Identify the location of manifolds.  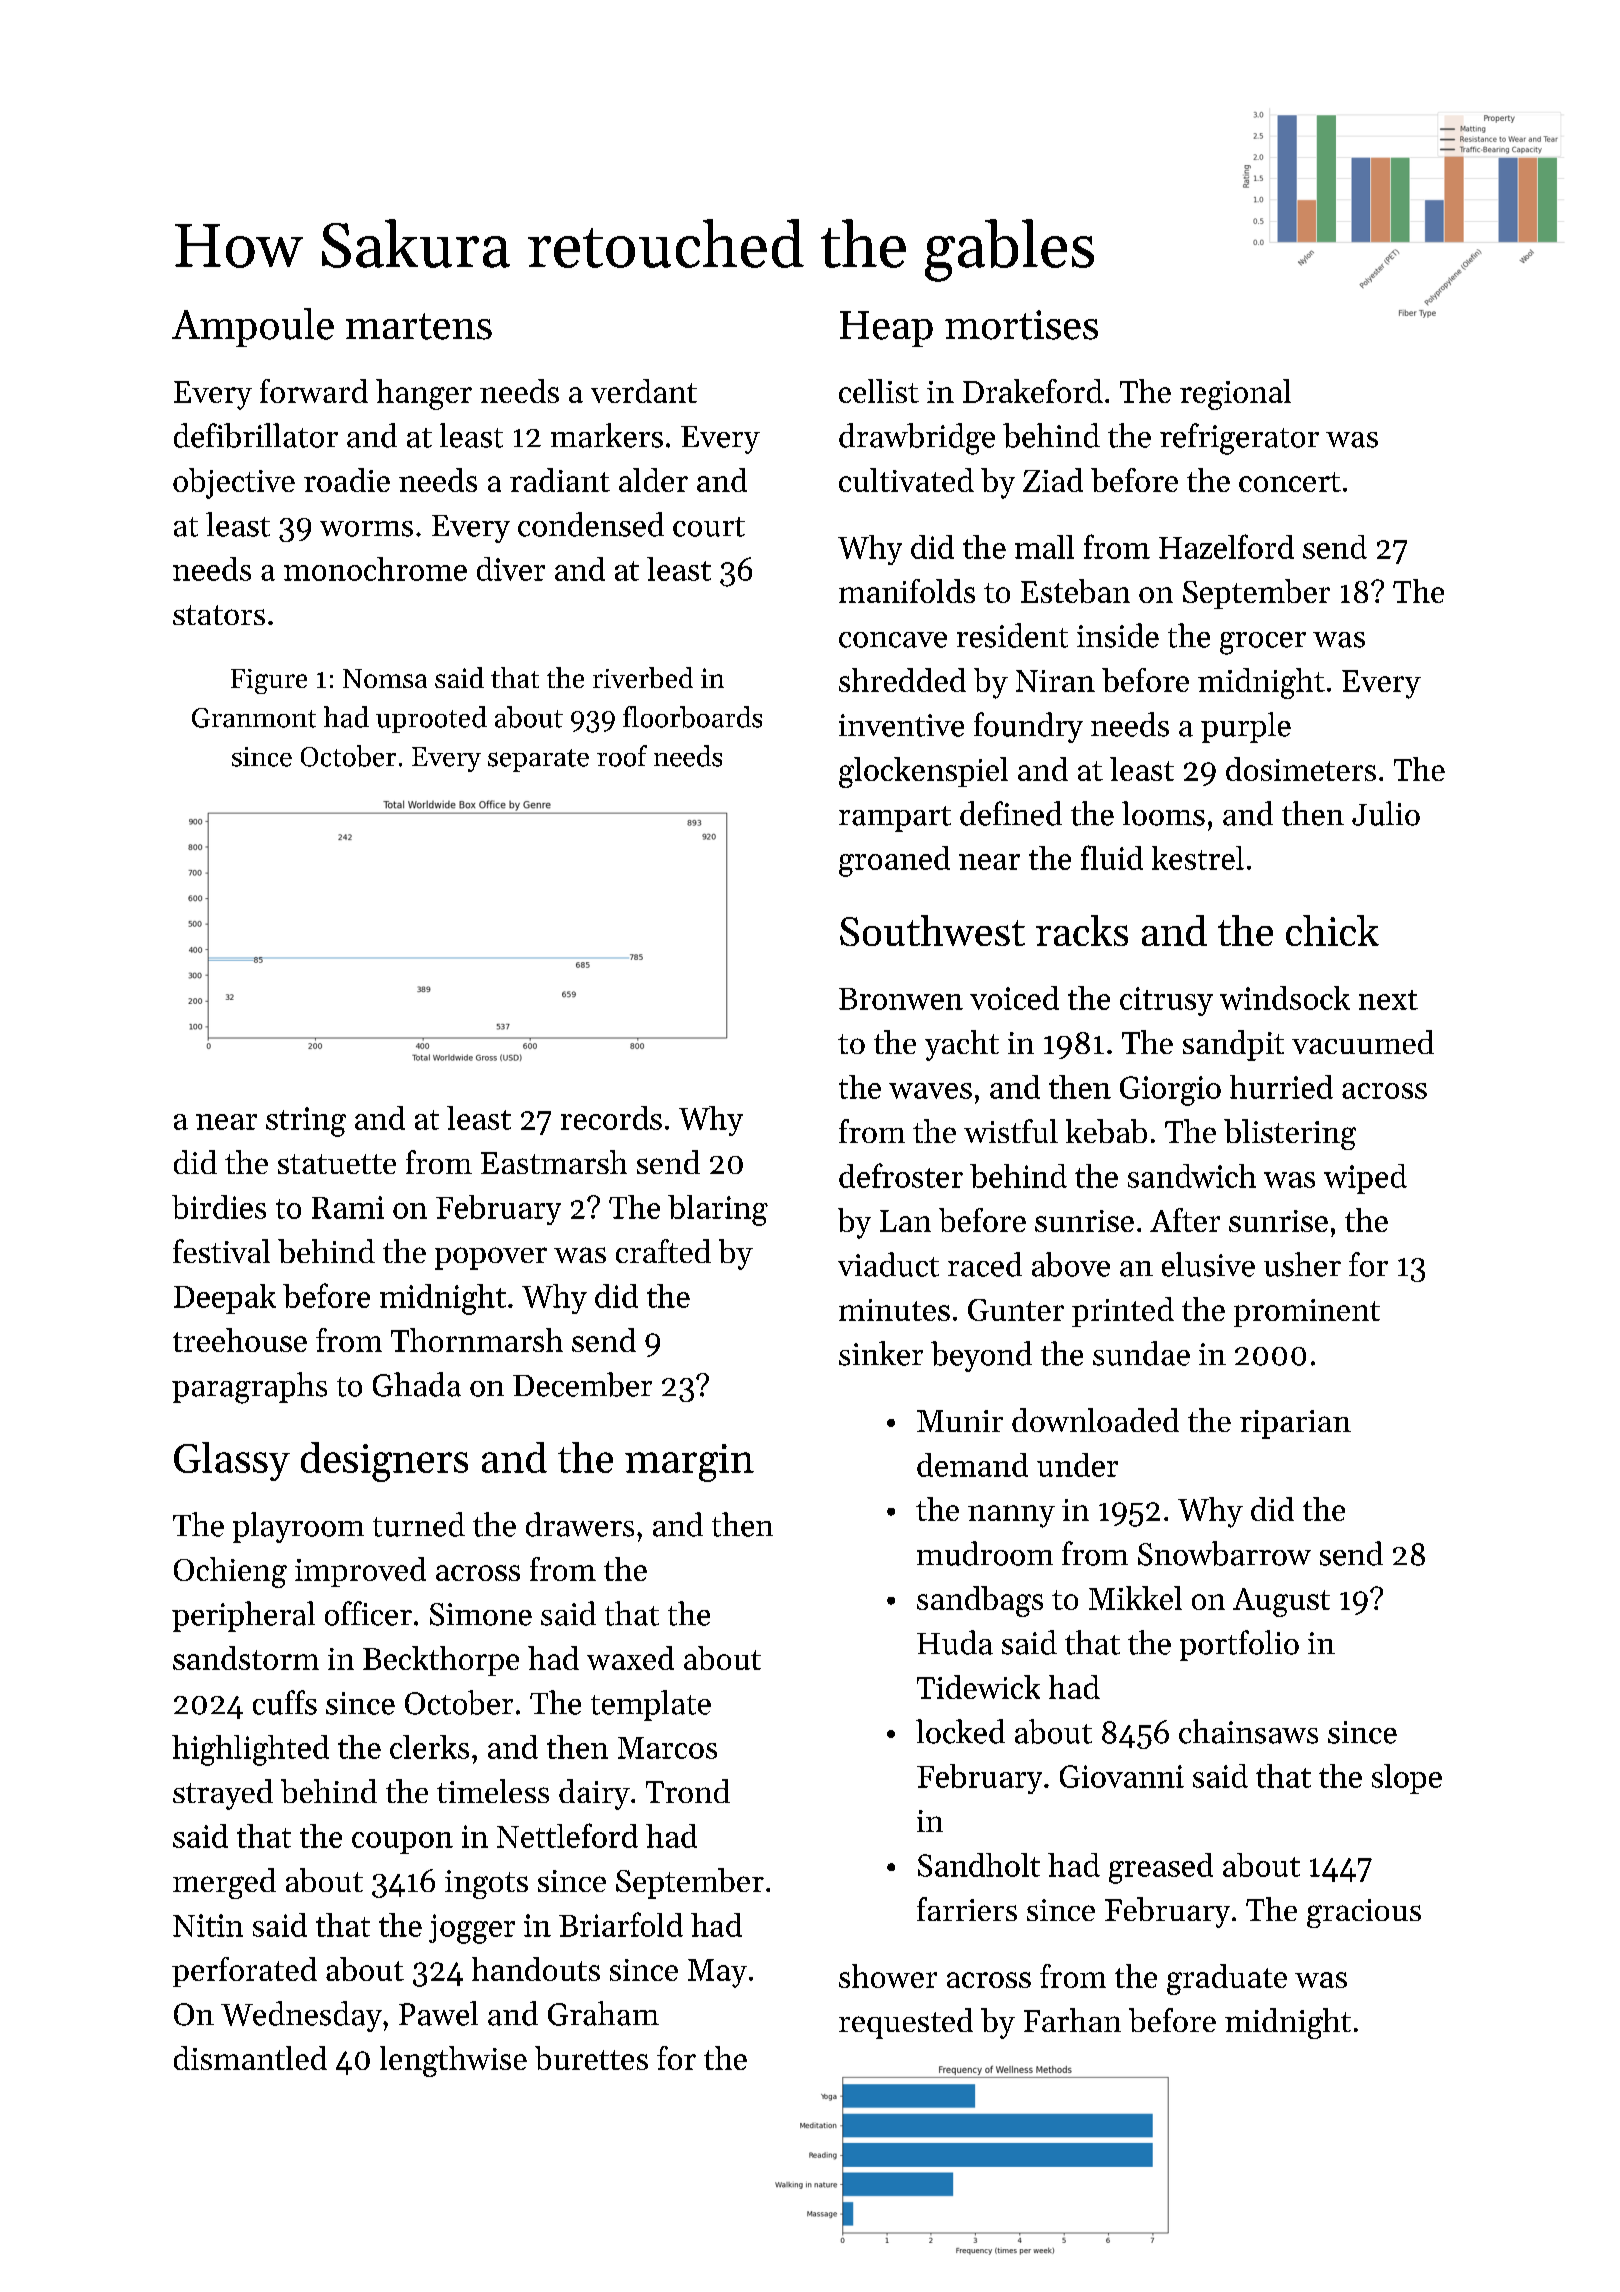
(907, 591).
